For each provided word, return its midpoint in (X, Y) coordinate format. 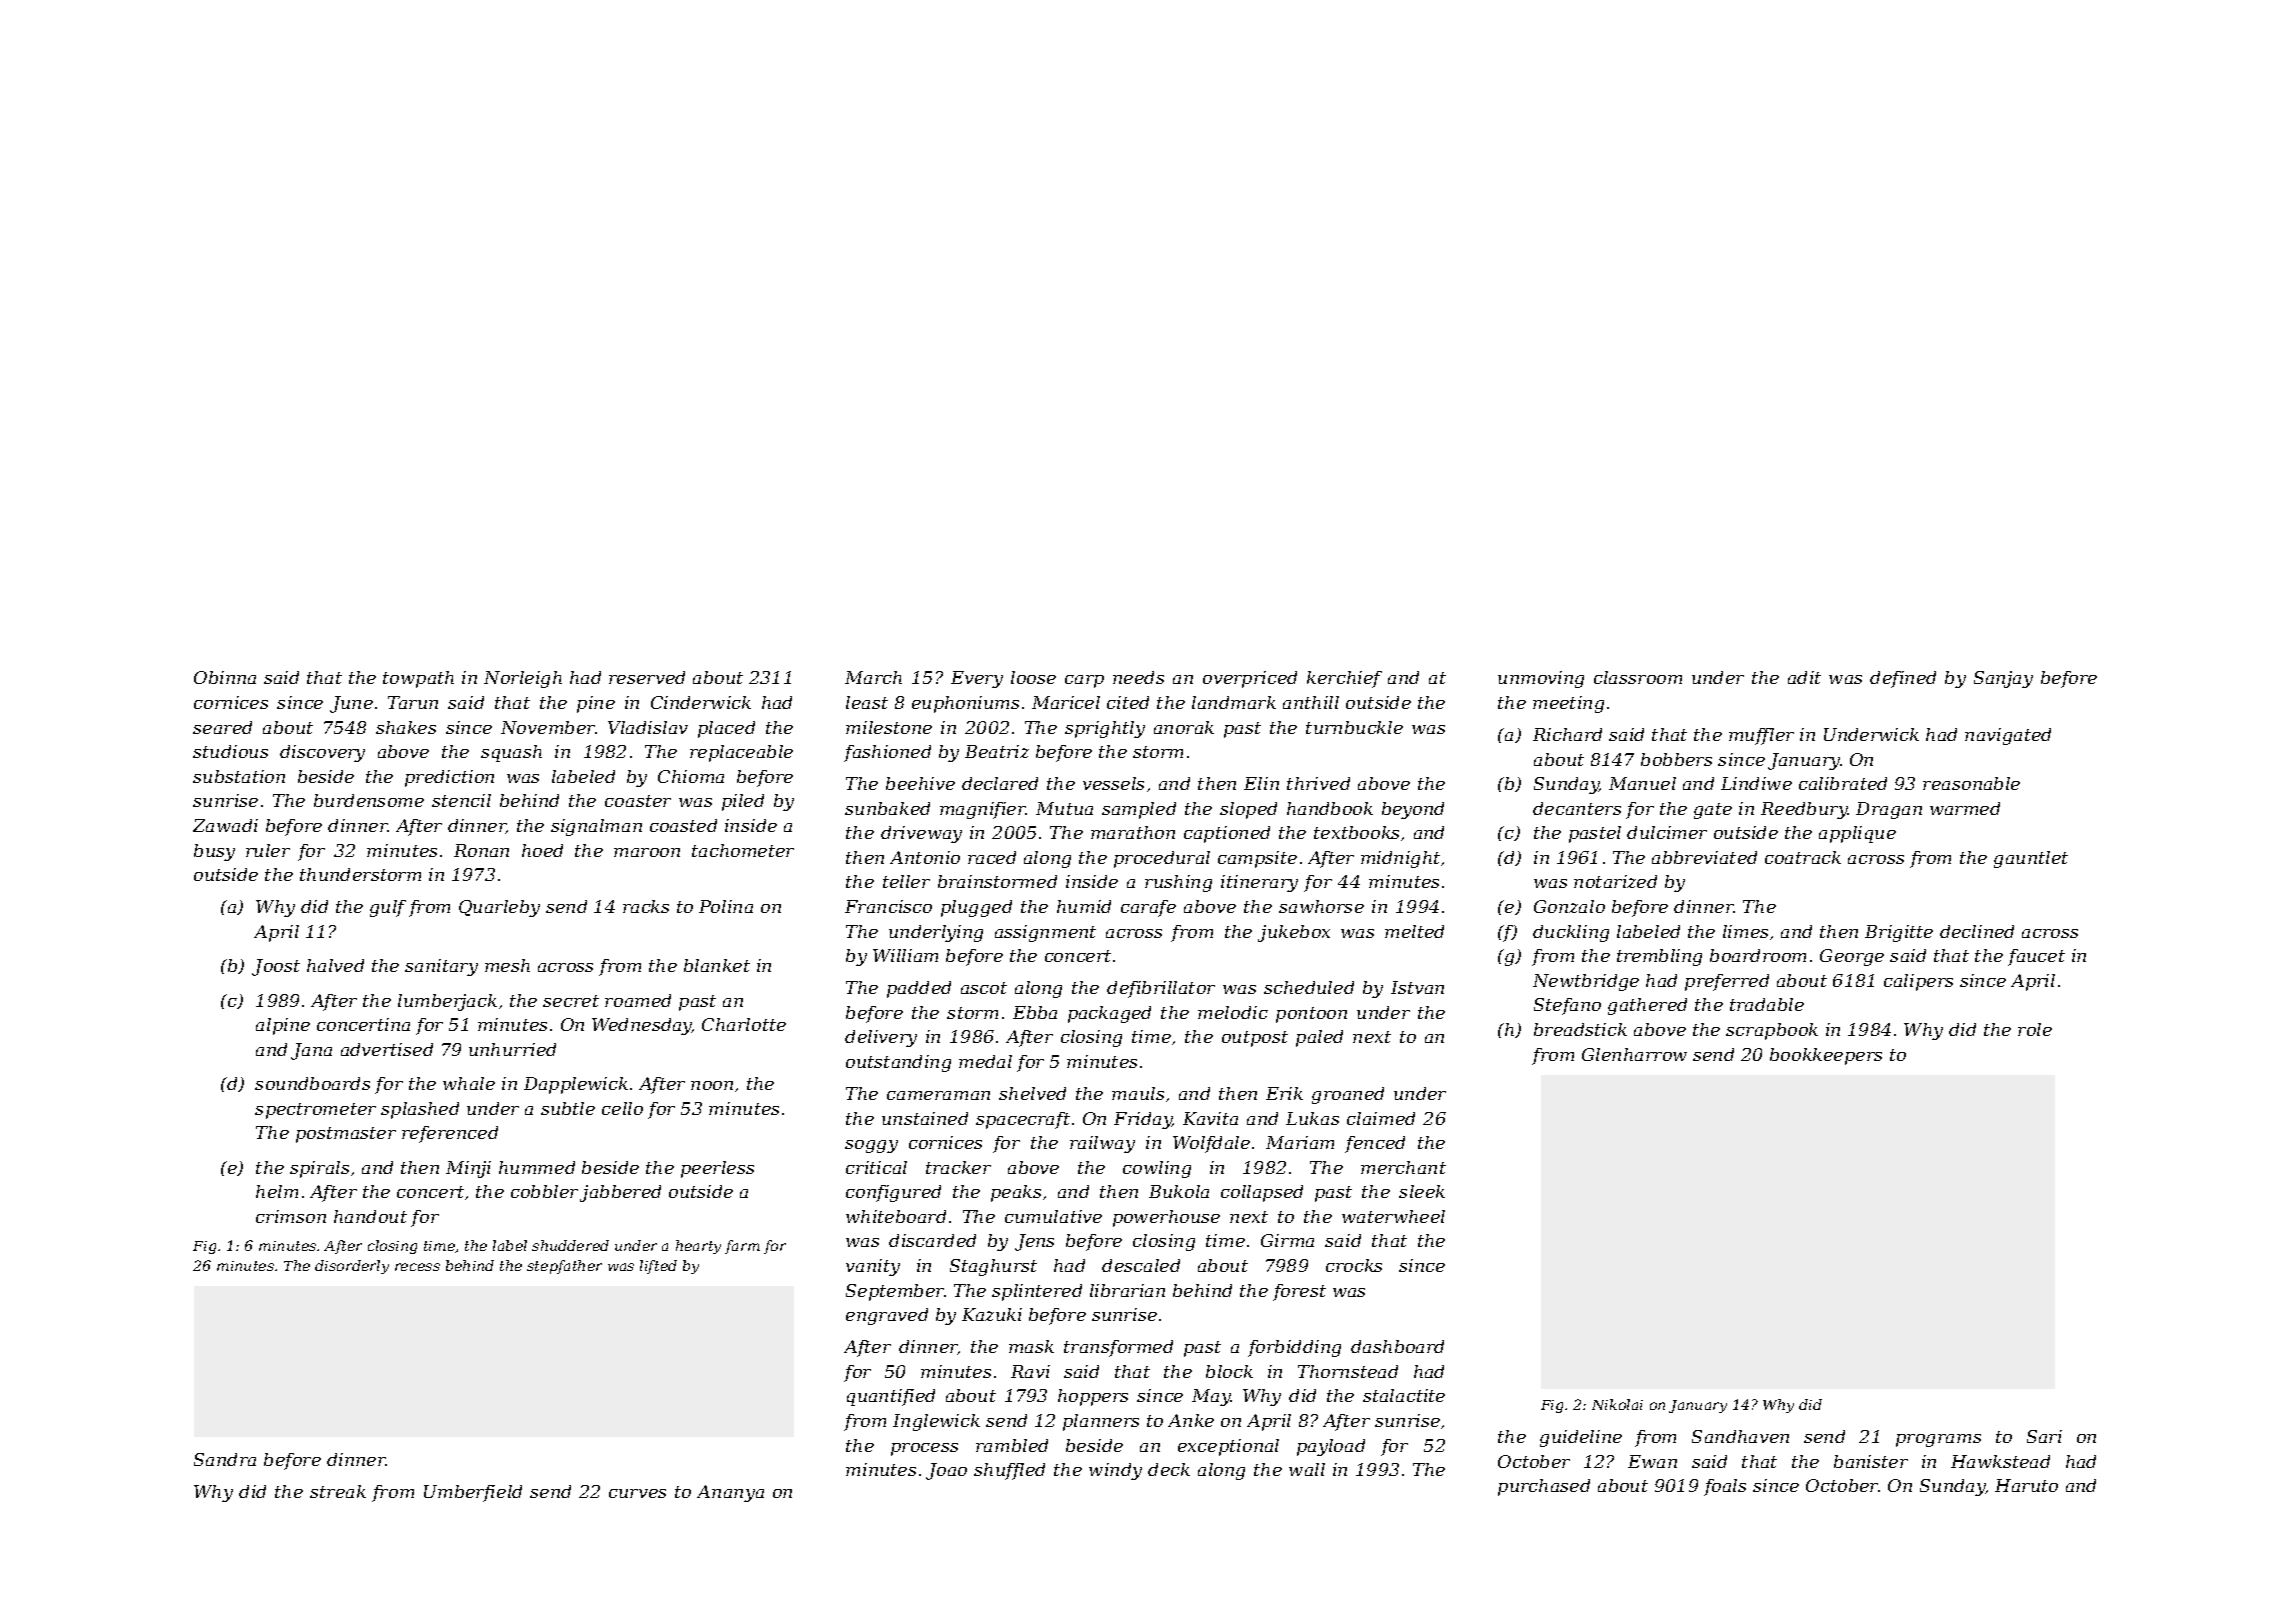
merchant (1403, 1167)
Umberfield (473, 1493)
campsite (1257, 859)
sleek (1422, 1191)
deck (1169, 1469)
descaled (1141, 1265)
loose (1033, 677)
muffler (1761, 736)
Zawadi (225, 825)
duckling (1571, 933)
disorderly (352, 1267)
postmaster (346, 1135)
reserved (647, 677)
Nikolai (1617, 1404)
